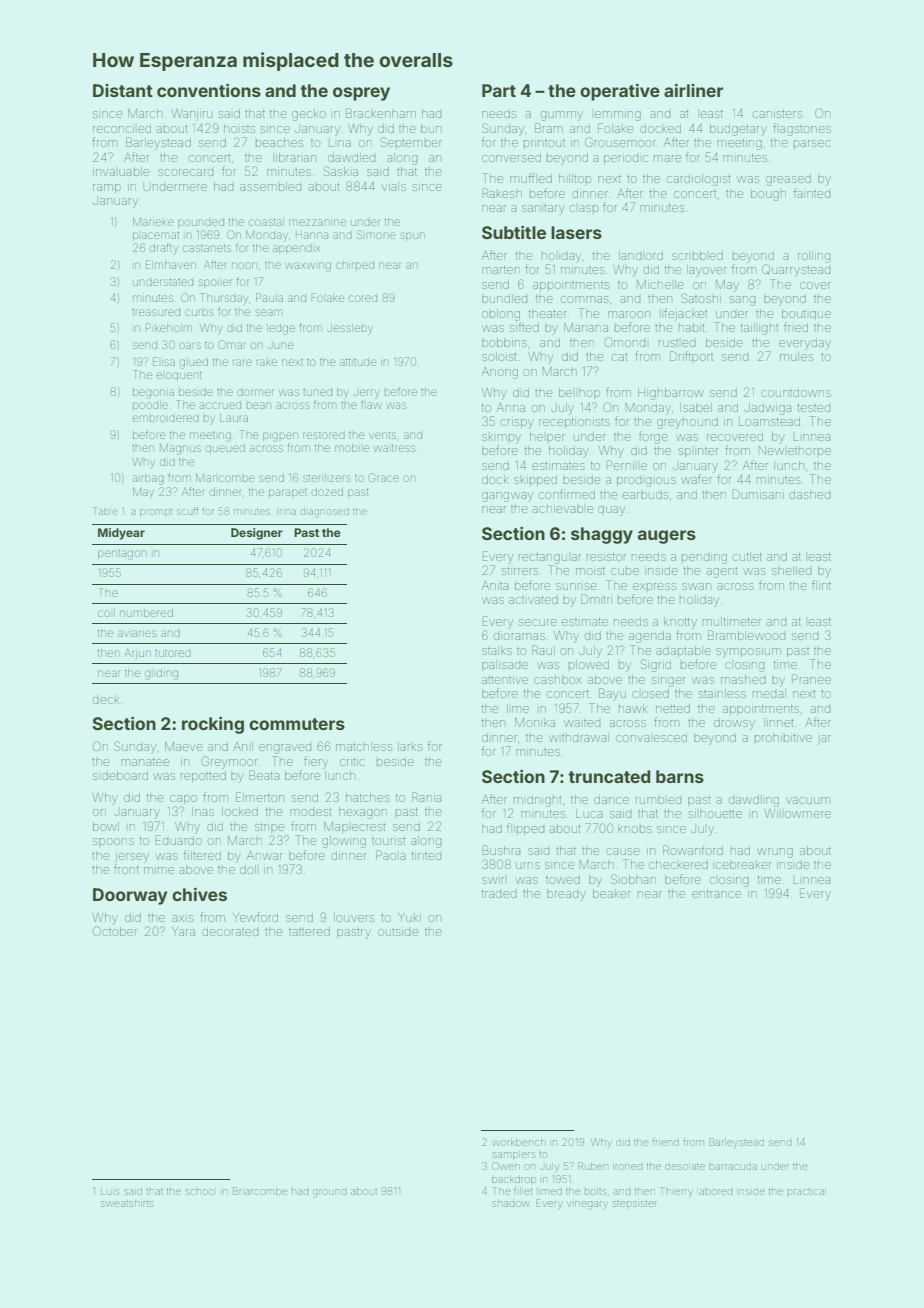 The image size is (924, 1308). I want to click on coastal, so click(266, 222).
